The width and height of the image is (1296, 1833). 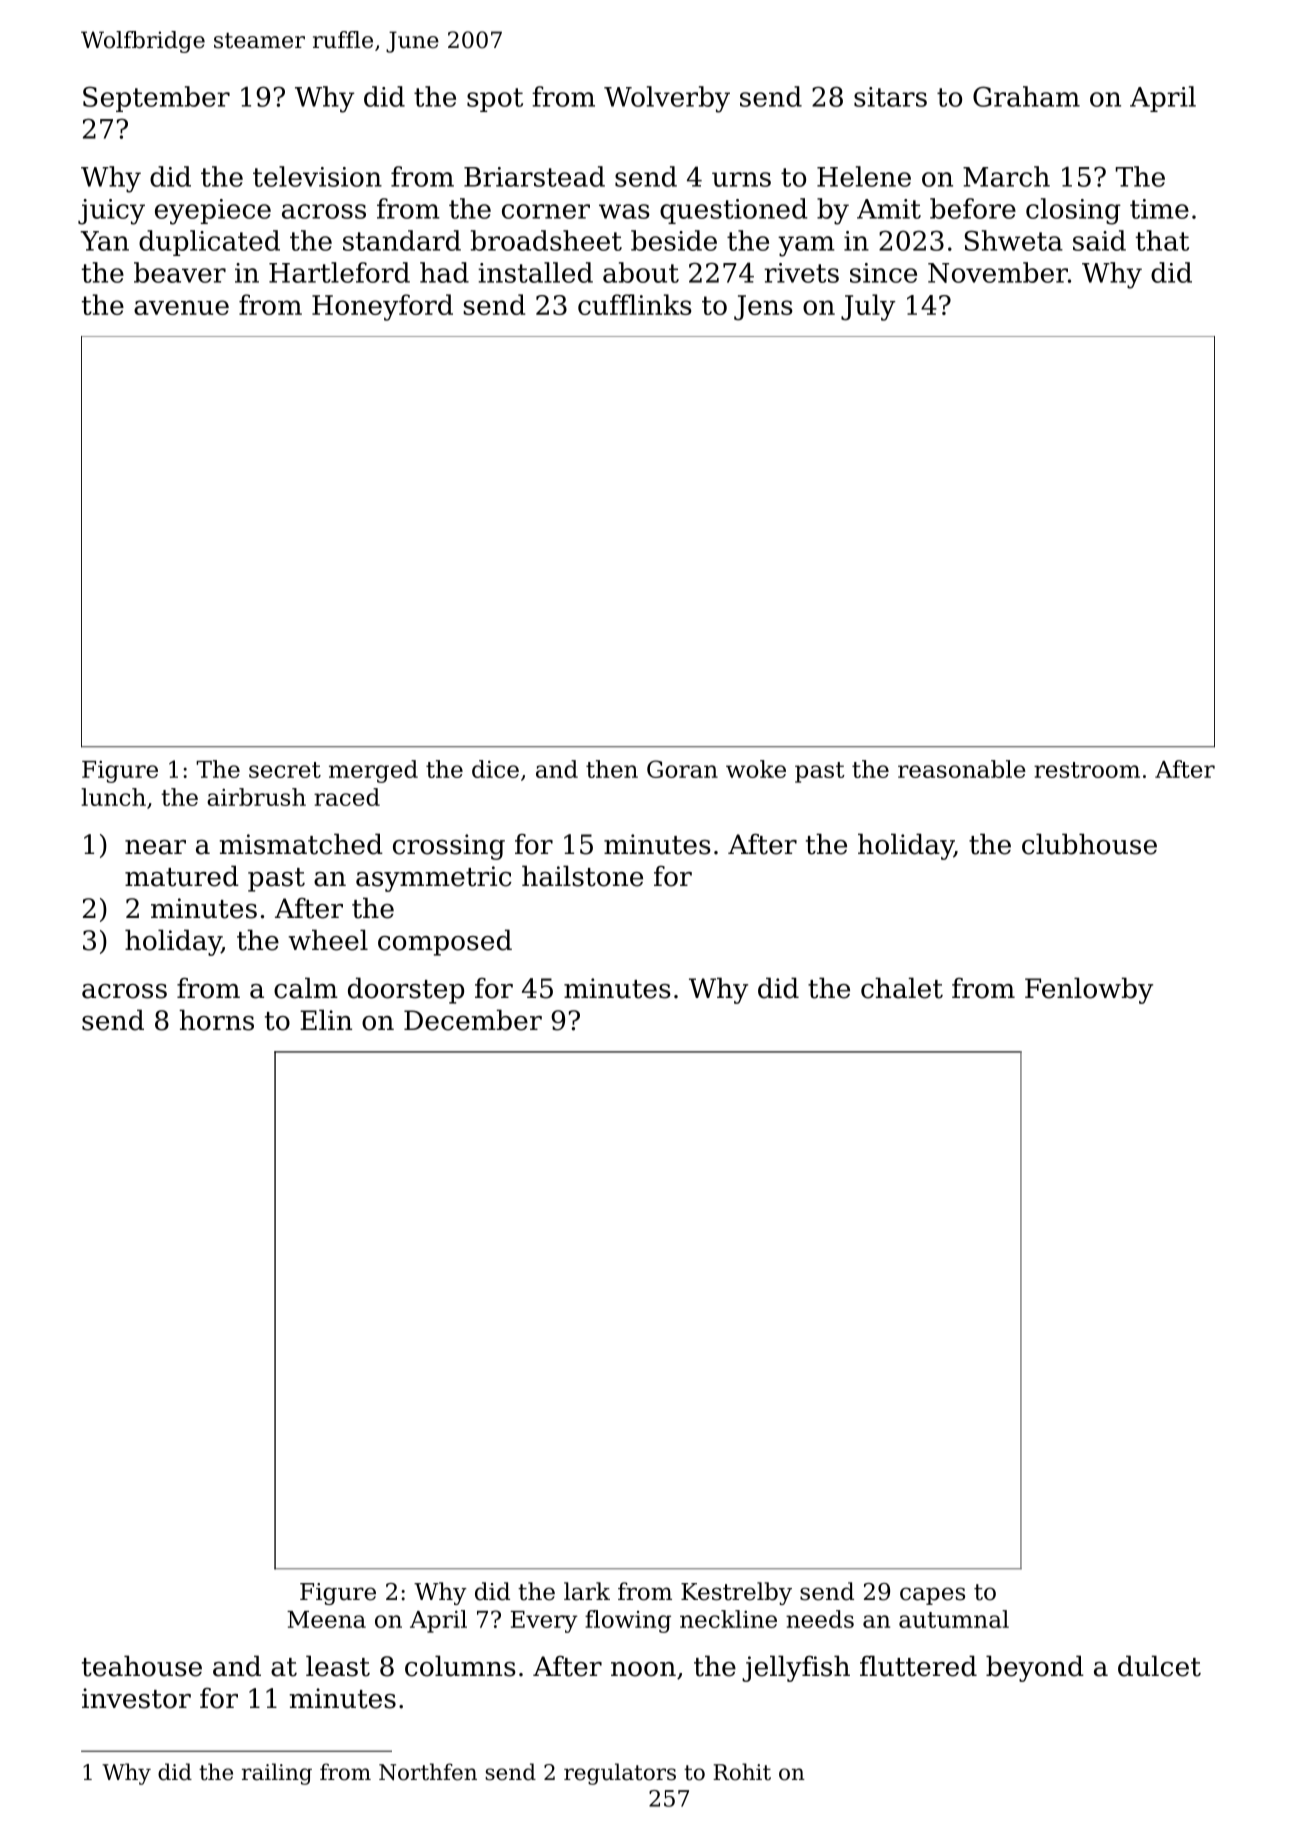 I want to click on capes, so click(x=932, y=1596).
